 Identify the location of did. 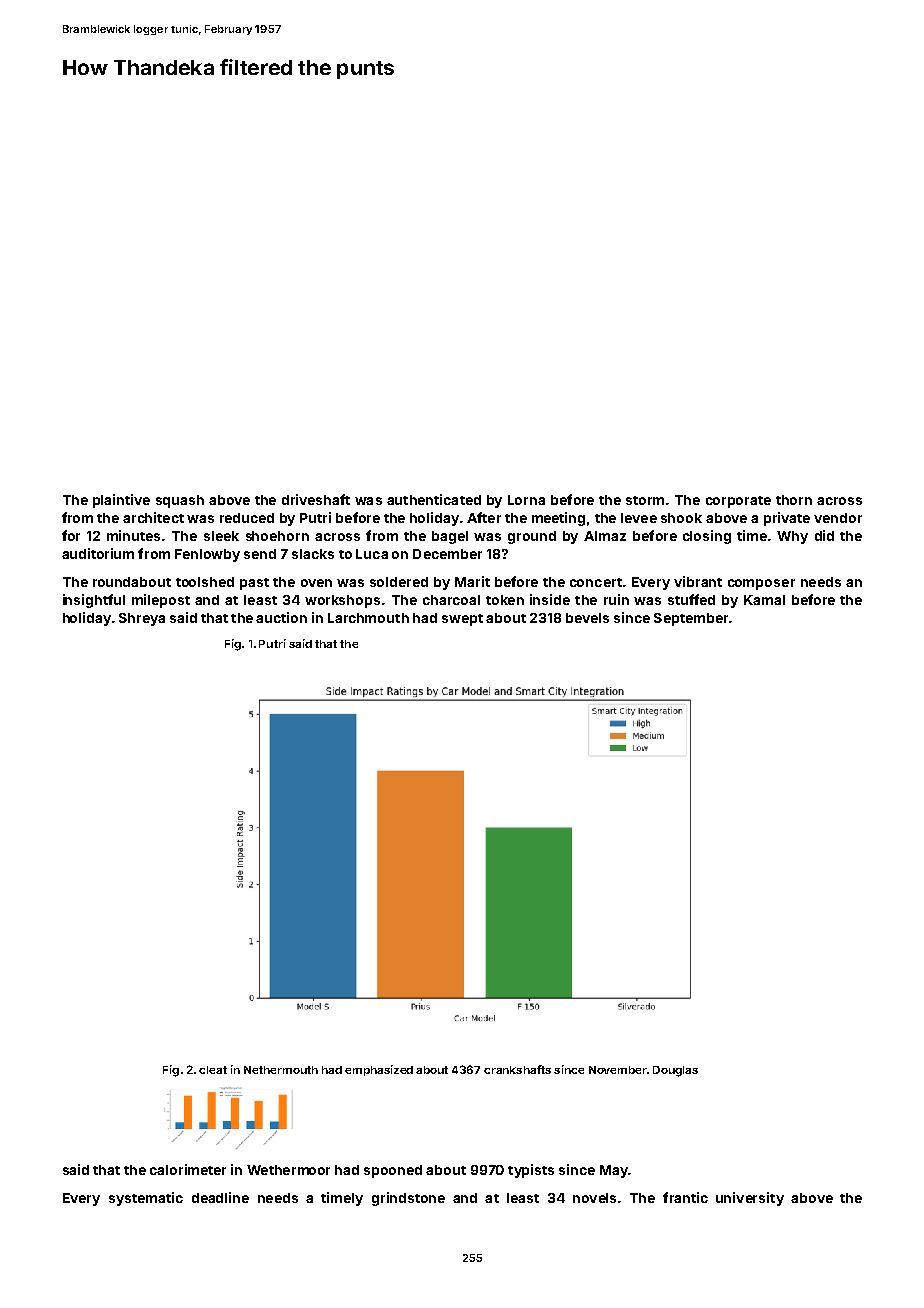
(824, 535).
